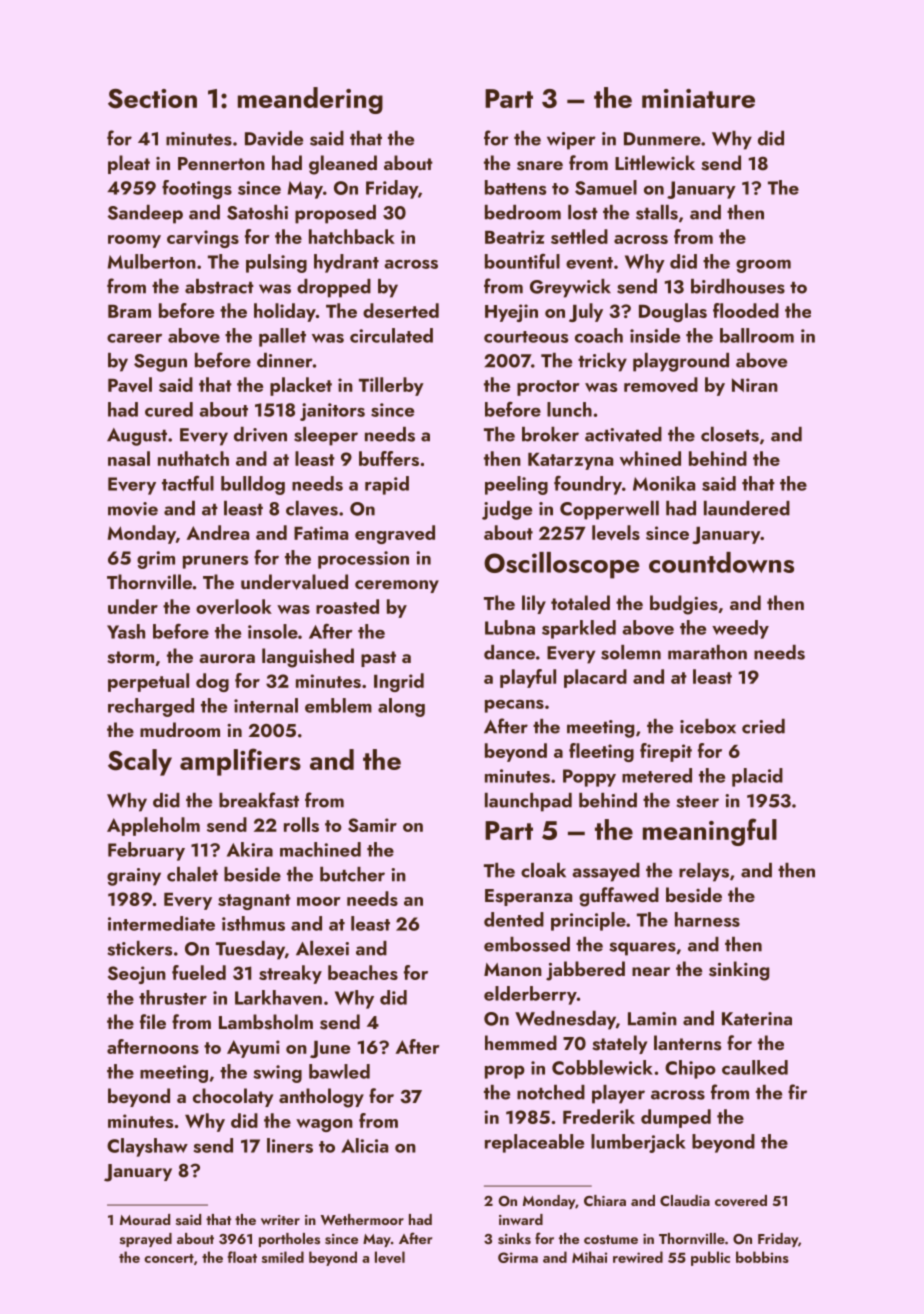 The image size is (924, 1314). Describe the element at coordinates (134, 241) in the image. I see `roomy` at that location.
